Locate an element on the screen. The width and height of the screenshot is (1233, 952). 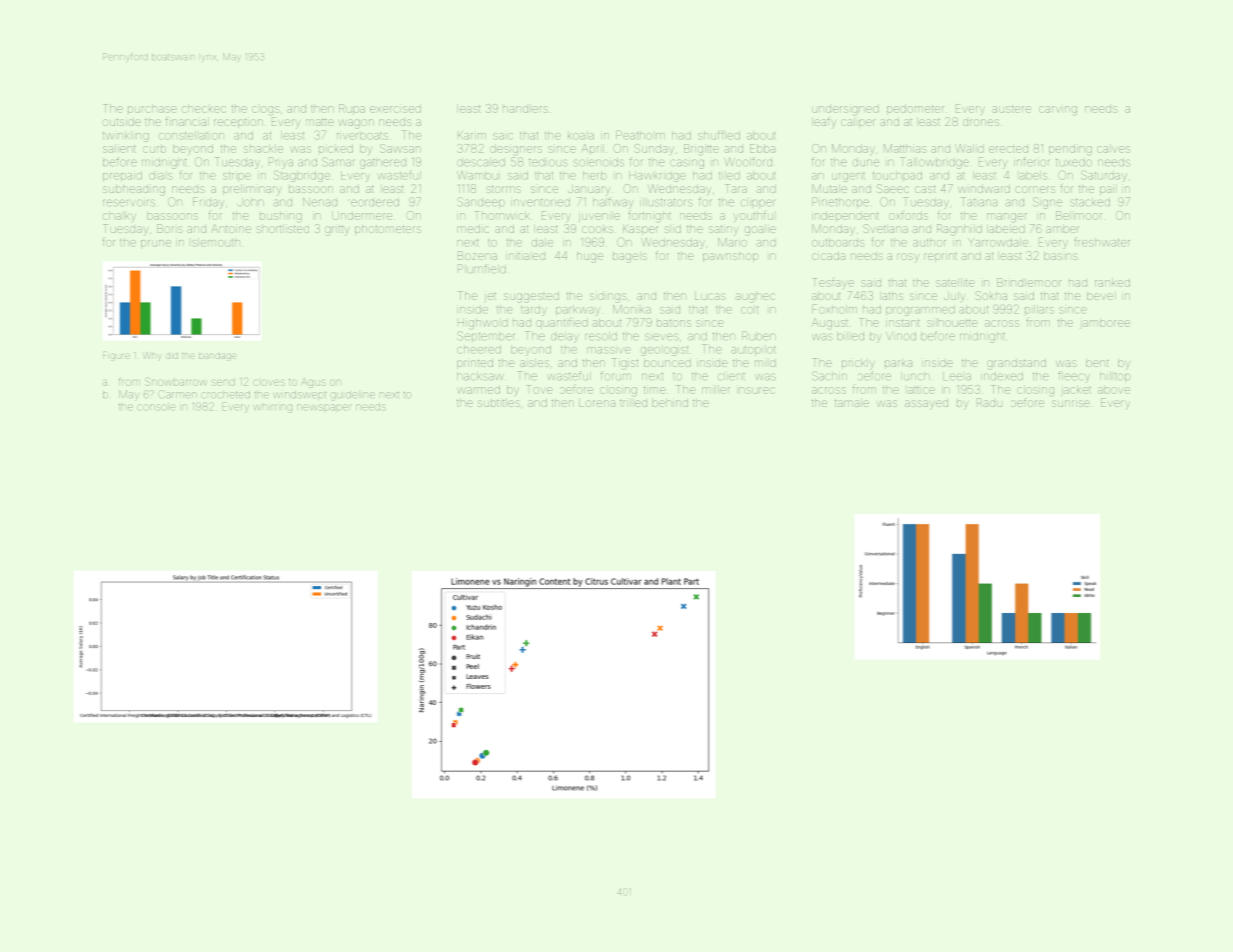
quantified is located at coordinates (562, 323).
